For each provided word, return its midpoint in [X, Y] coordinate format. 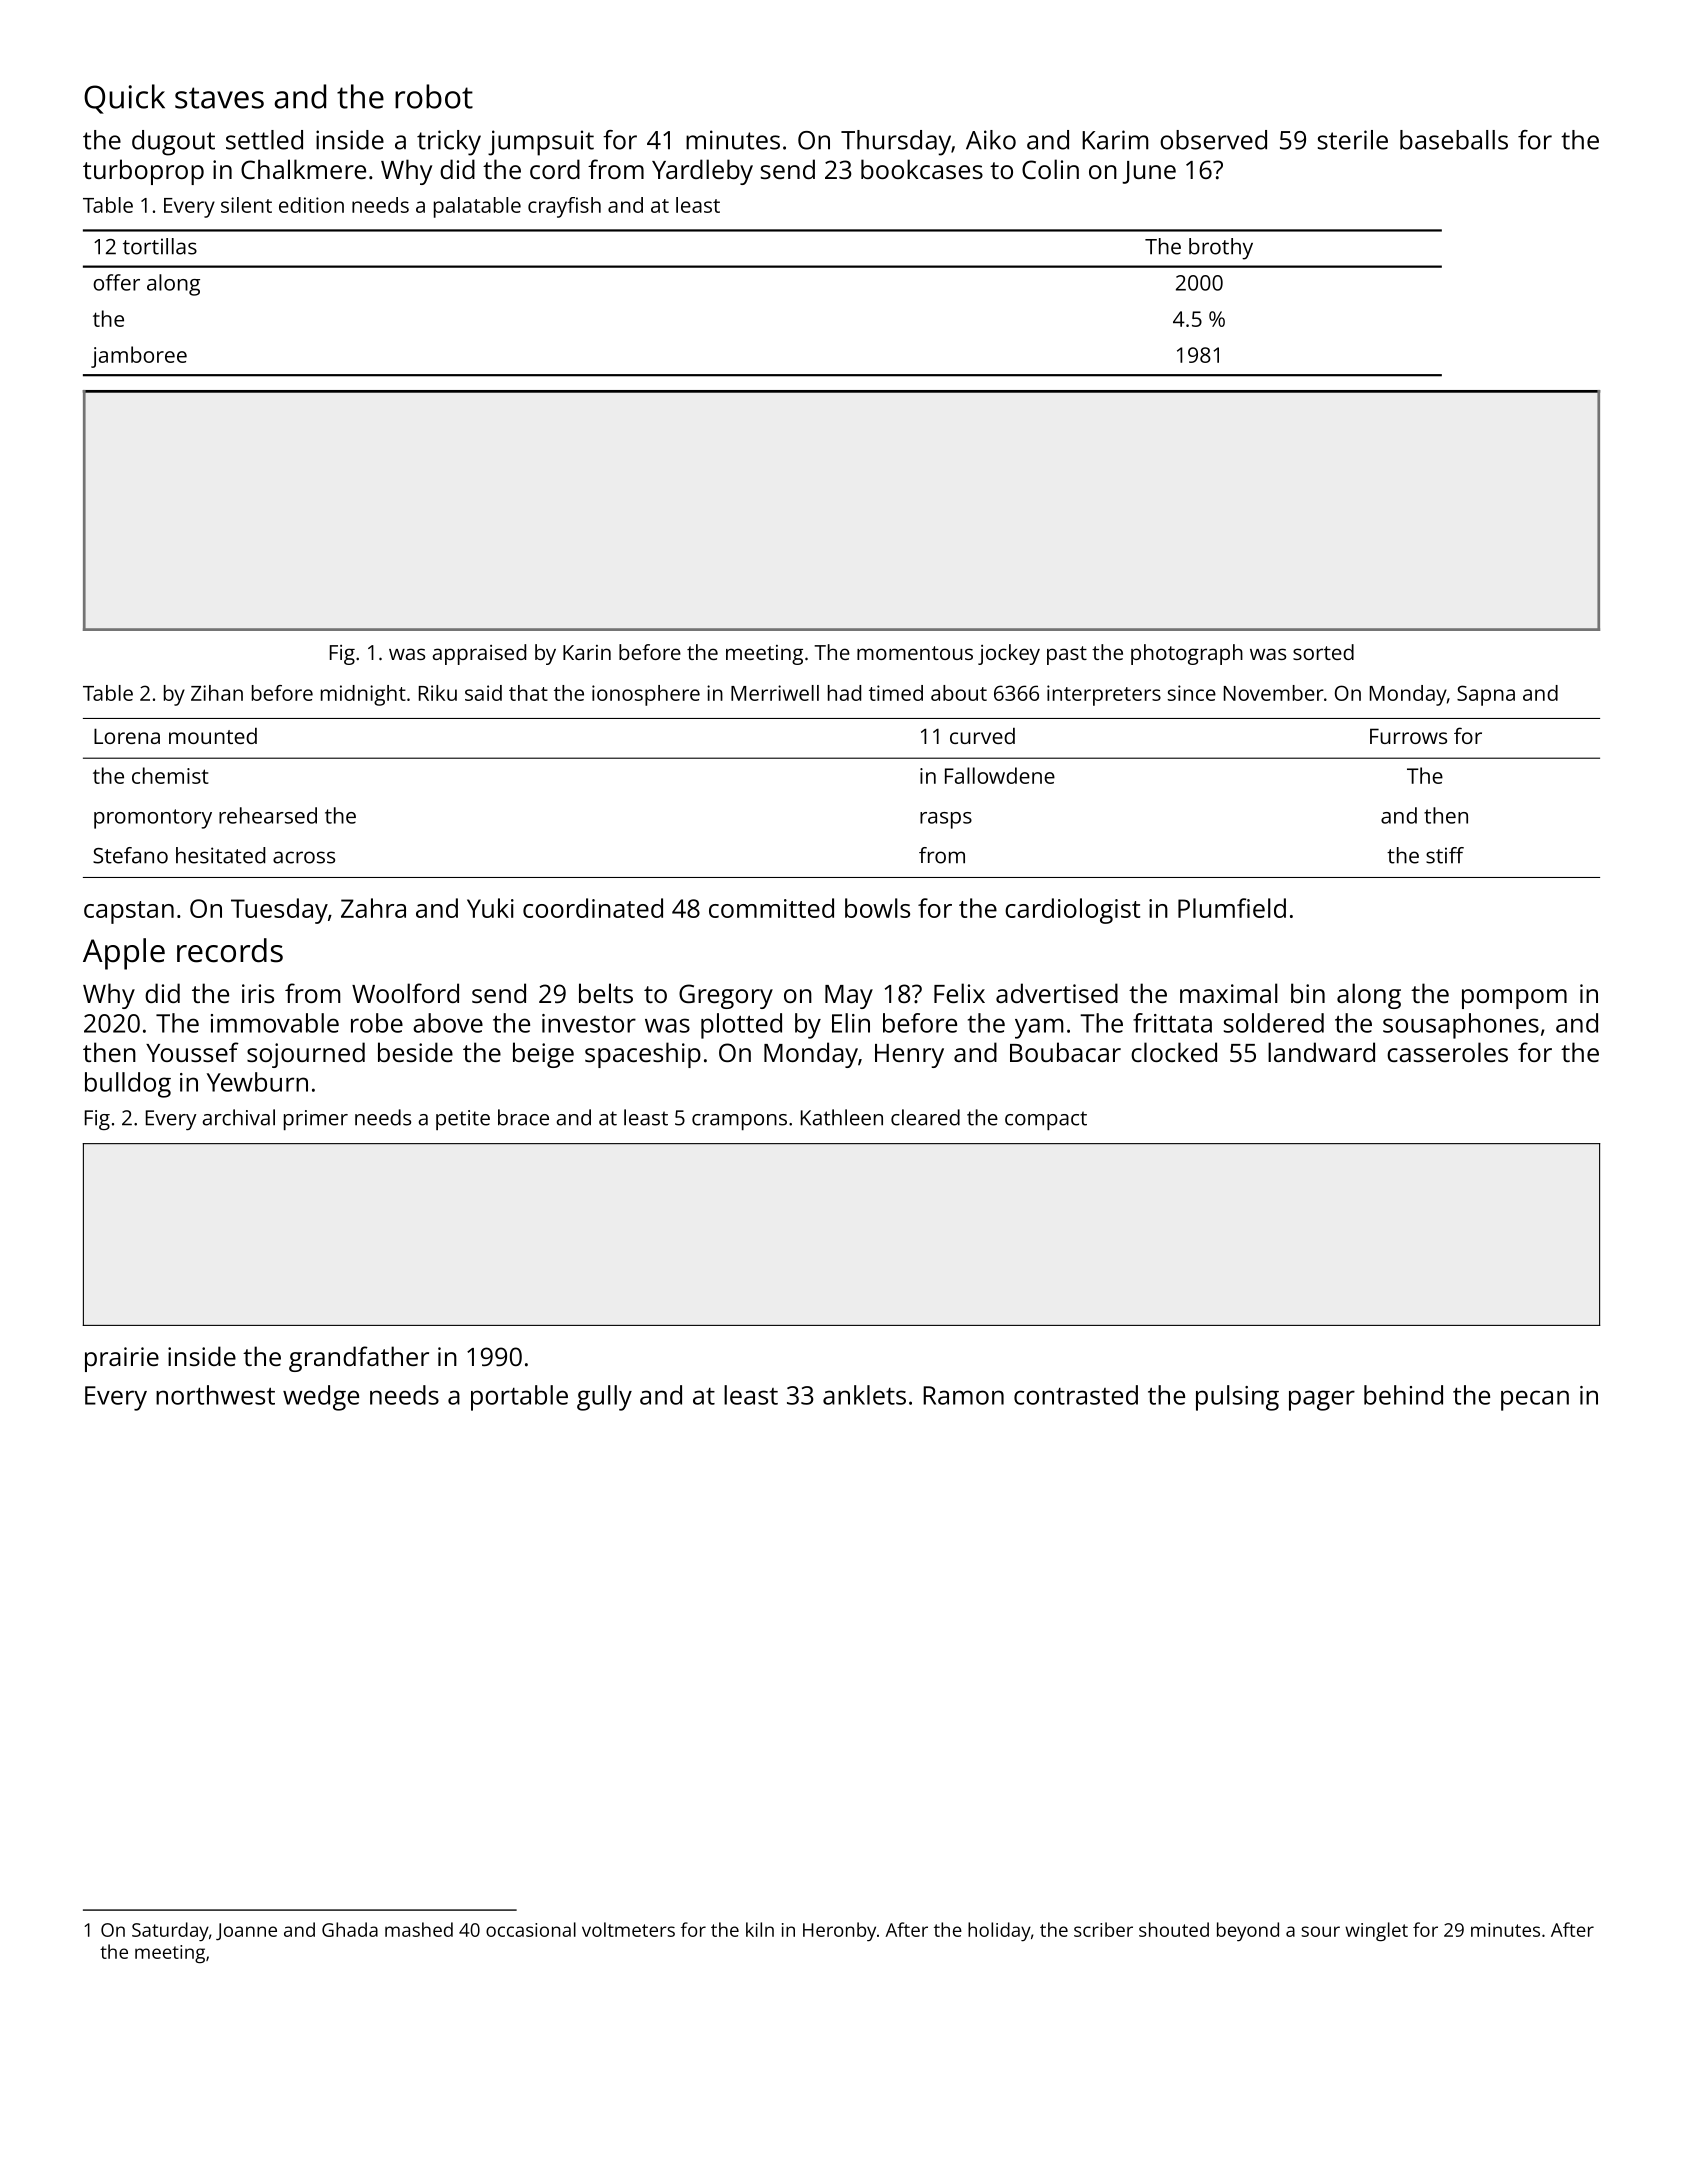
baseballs [1454, 140]
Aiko [991, 140]
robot [434, 96]
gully [604, 1398]
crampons [739, 1122]
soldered [1274, 1023]
